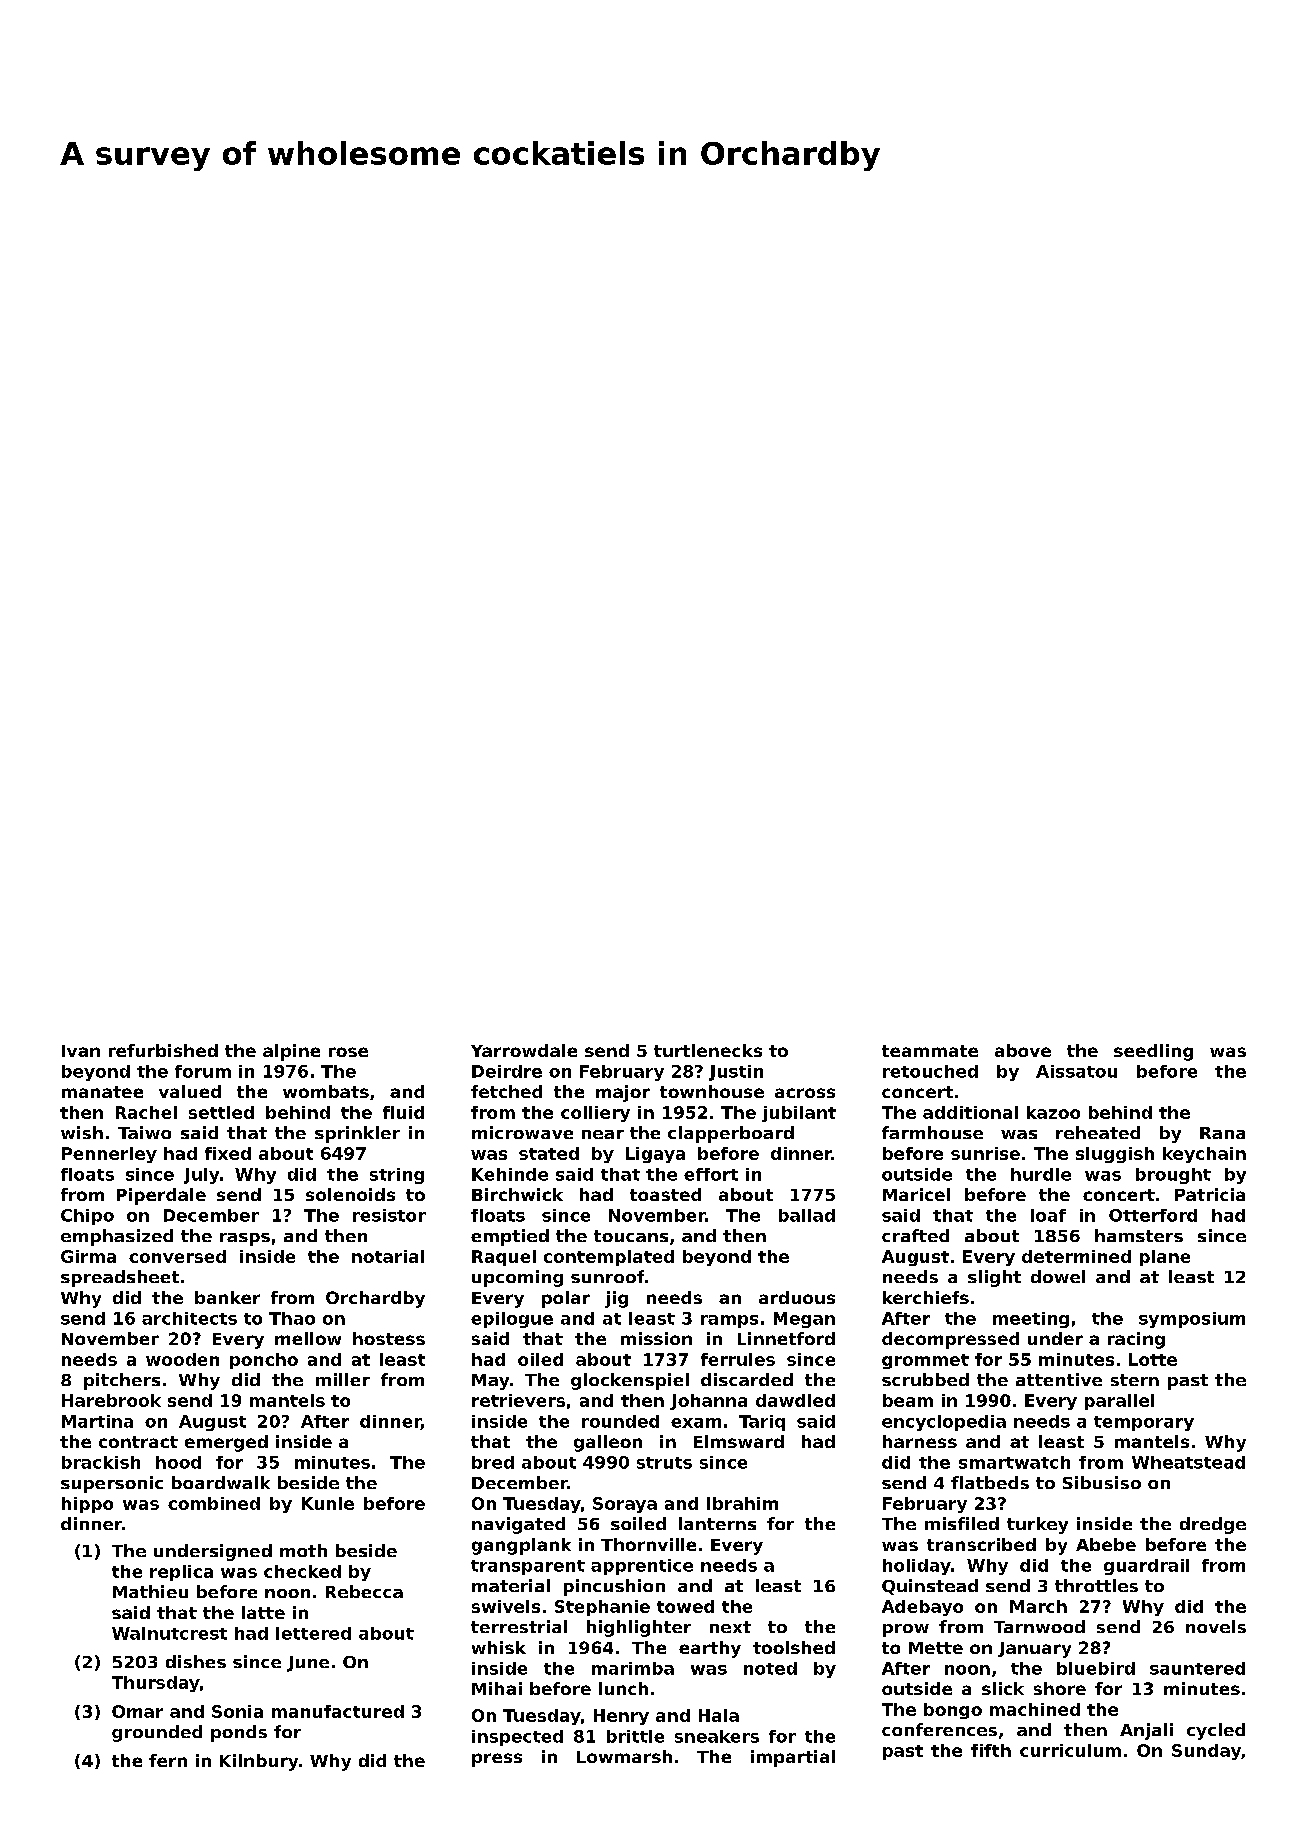  Describe the element at coordinates (719, 1715) in the page. I see `Hala` at that location.
